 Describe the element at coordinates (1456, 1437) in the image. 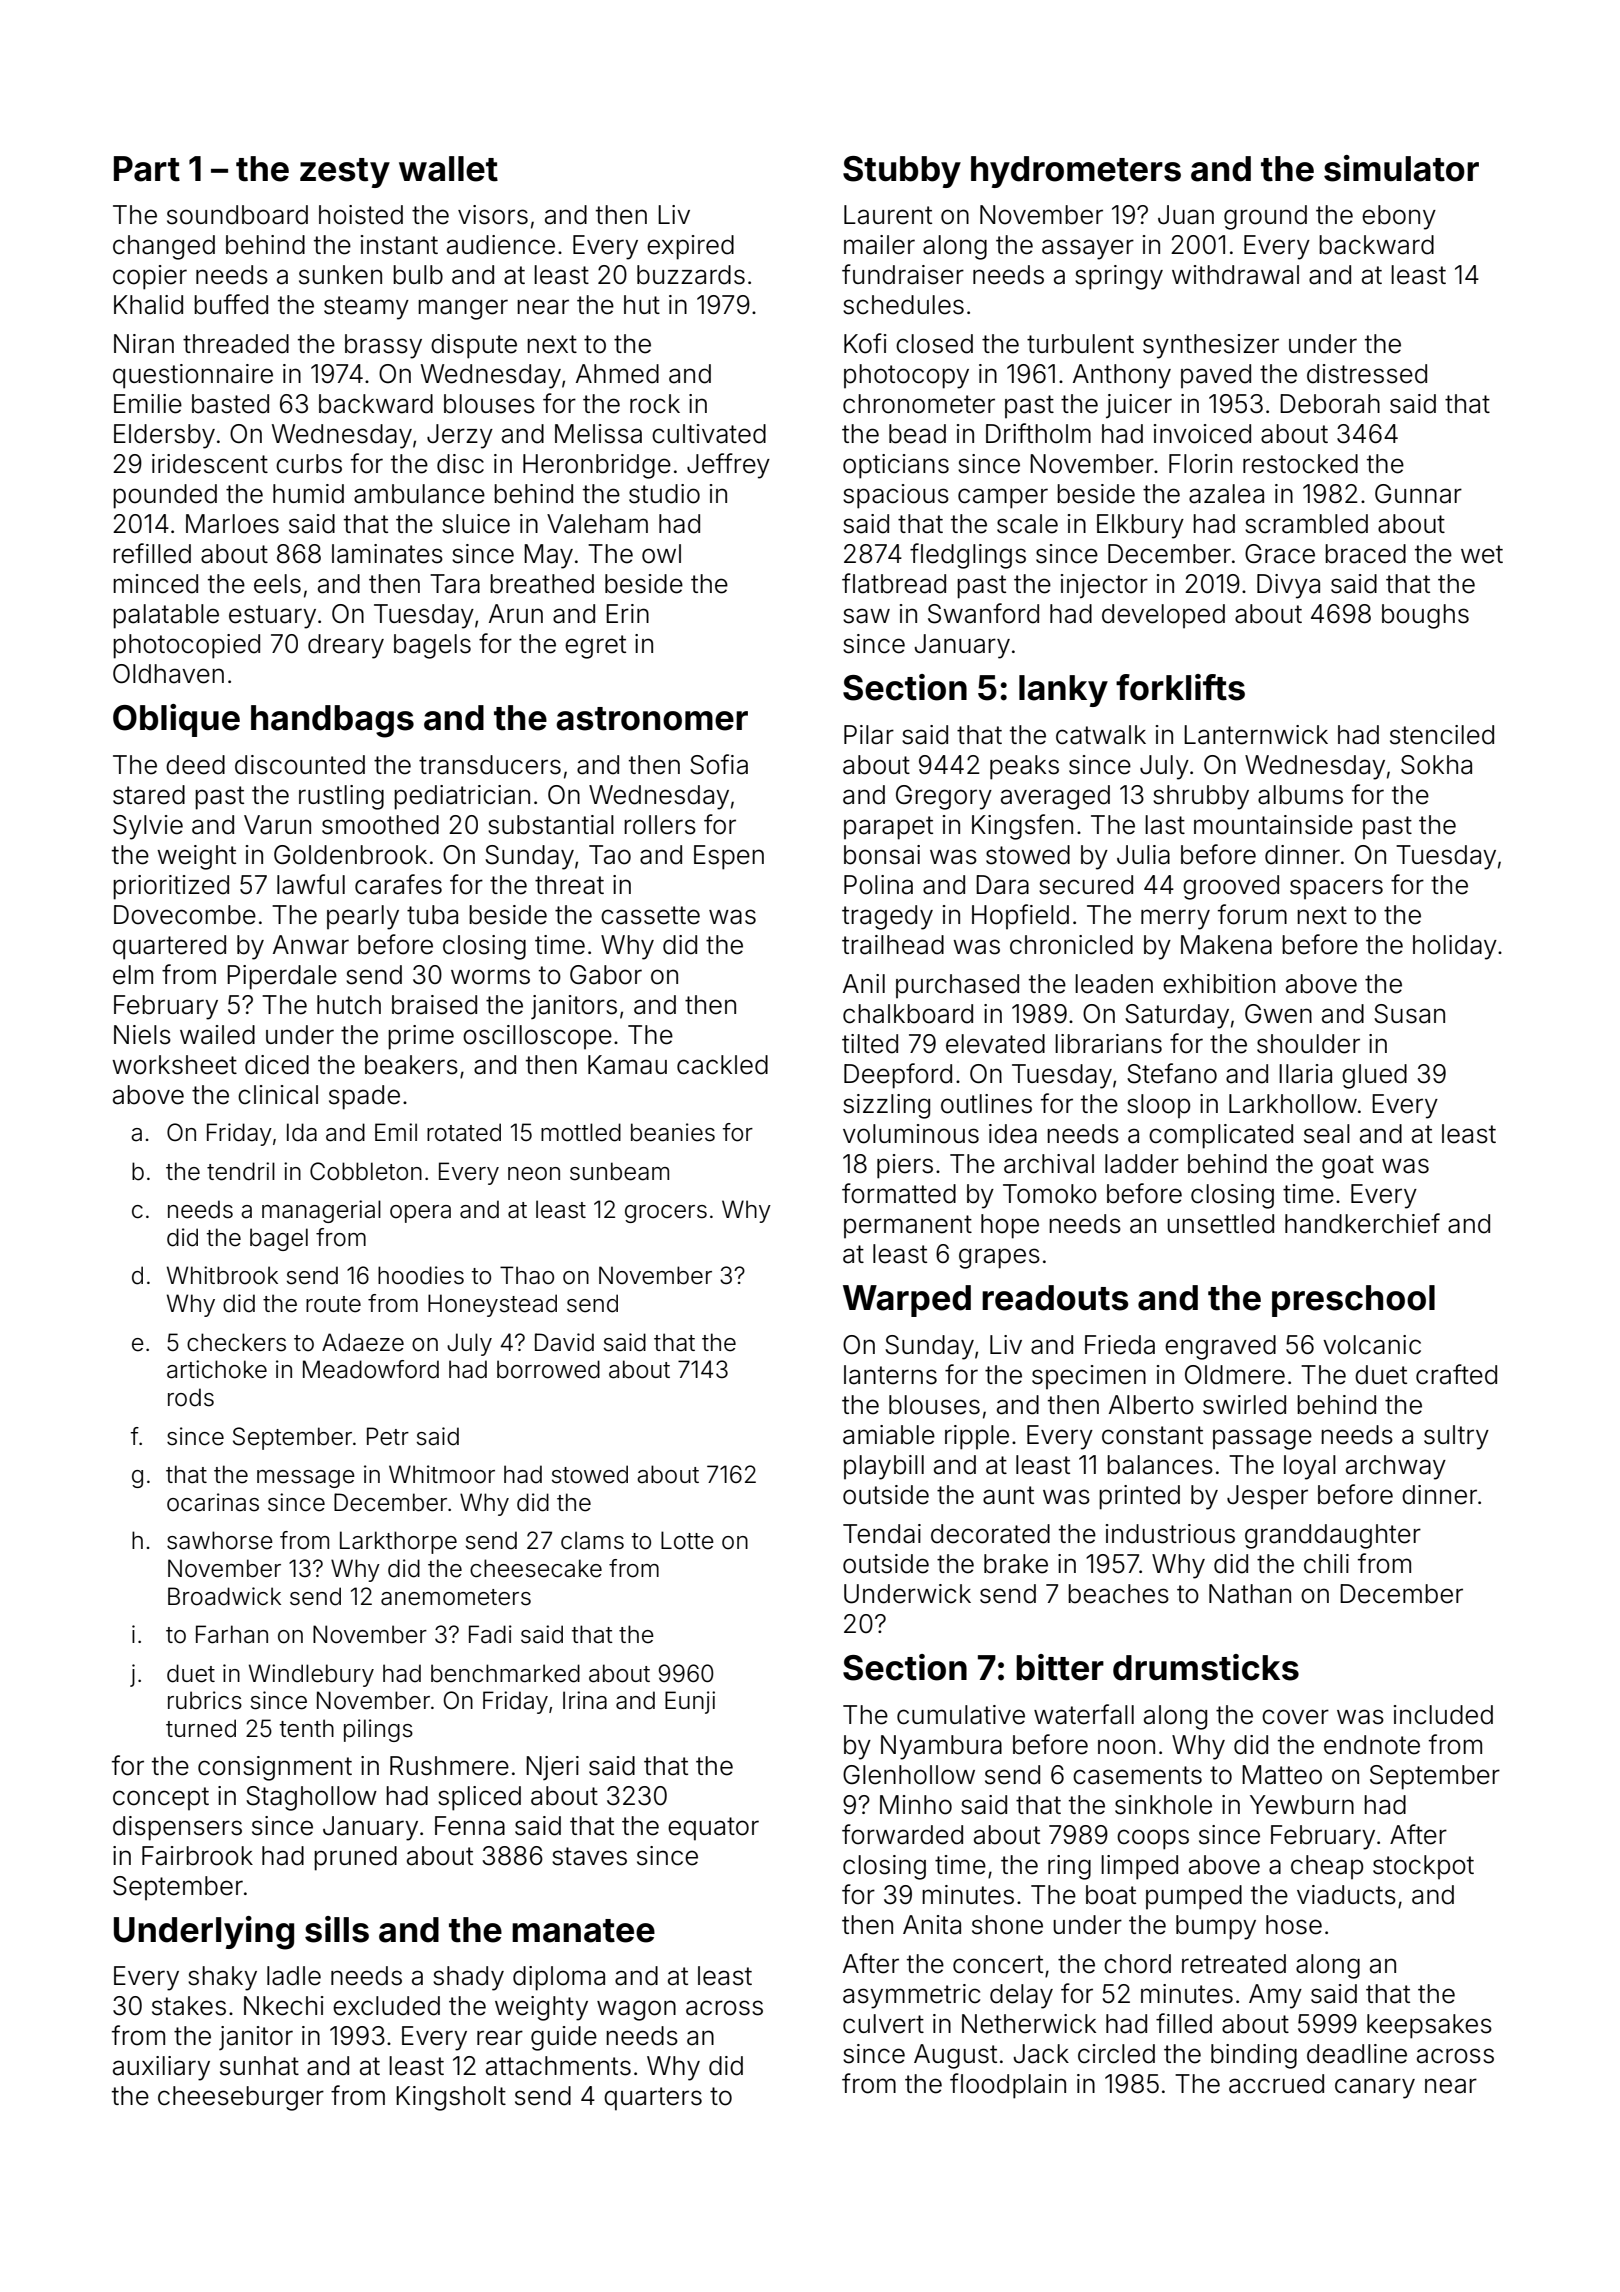

I see `sultry` at that location.
